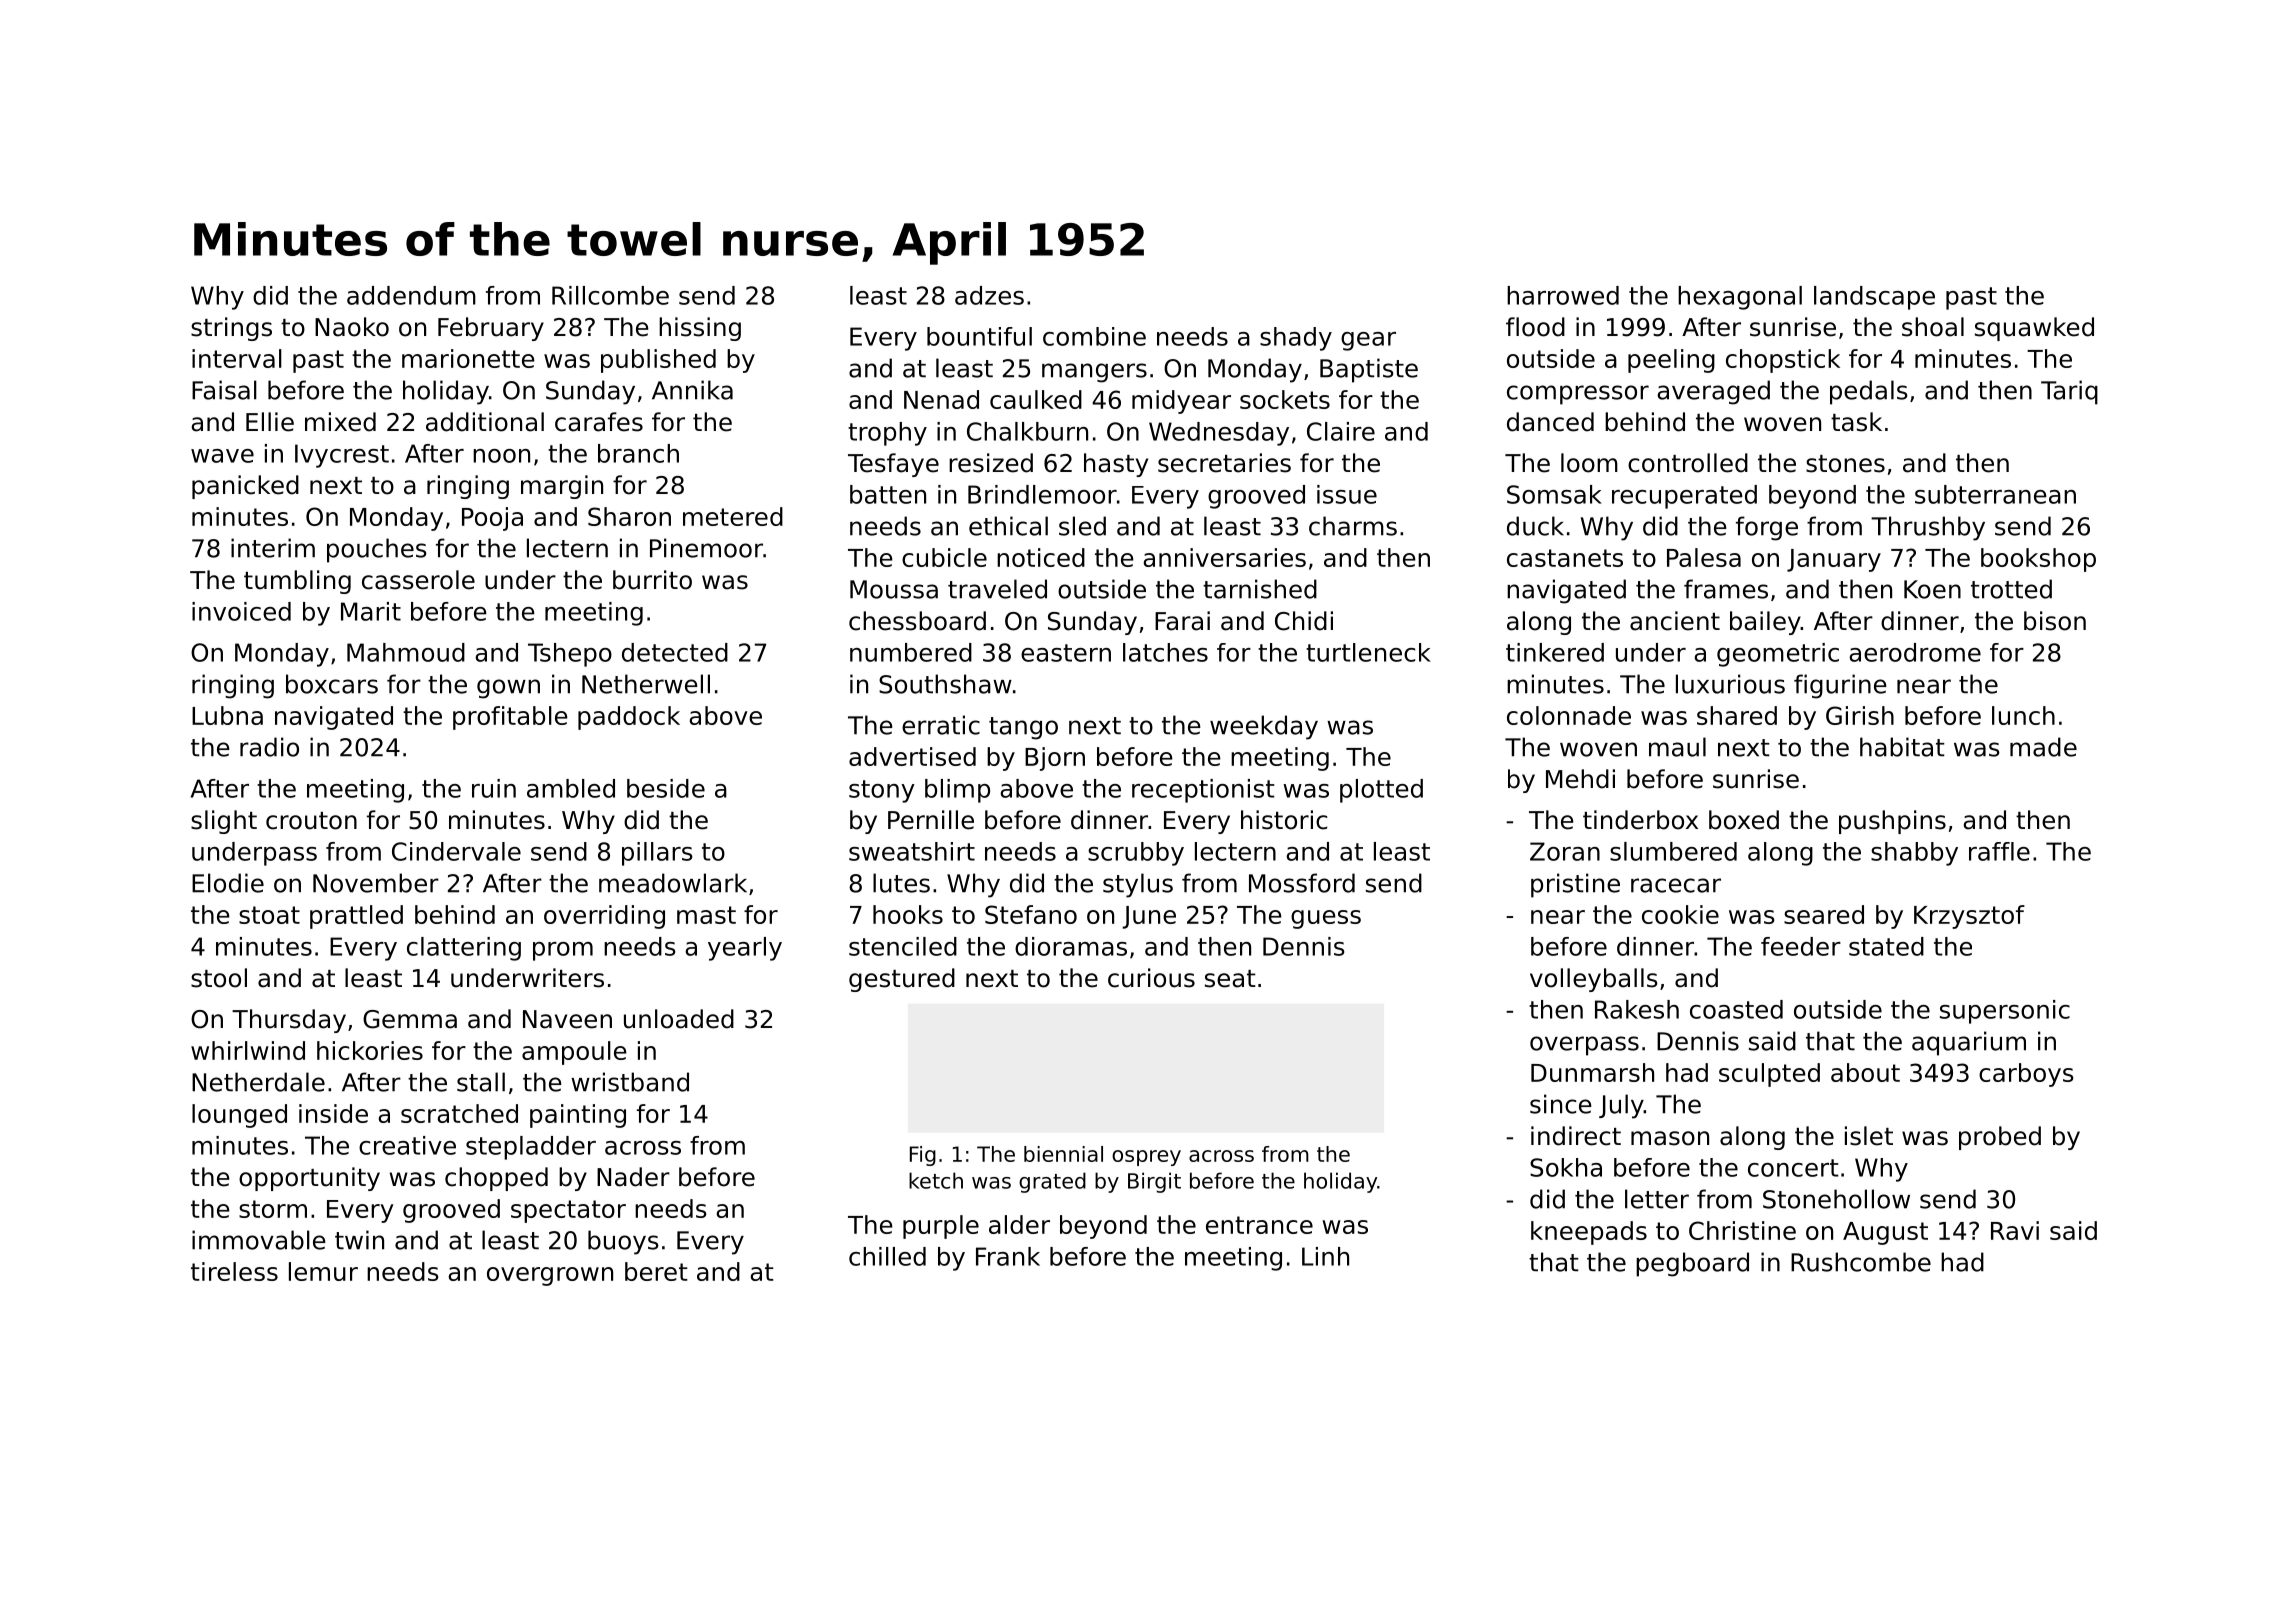 Image resolution: width=2292 pixels, height=1620 pixels. I want to click on pegboard, so click(1692, 1264).
